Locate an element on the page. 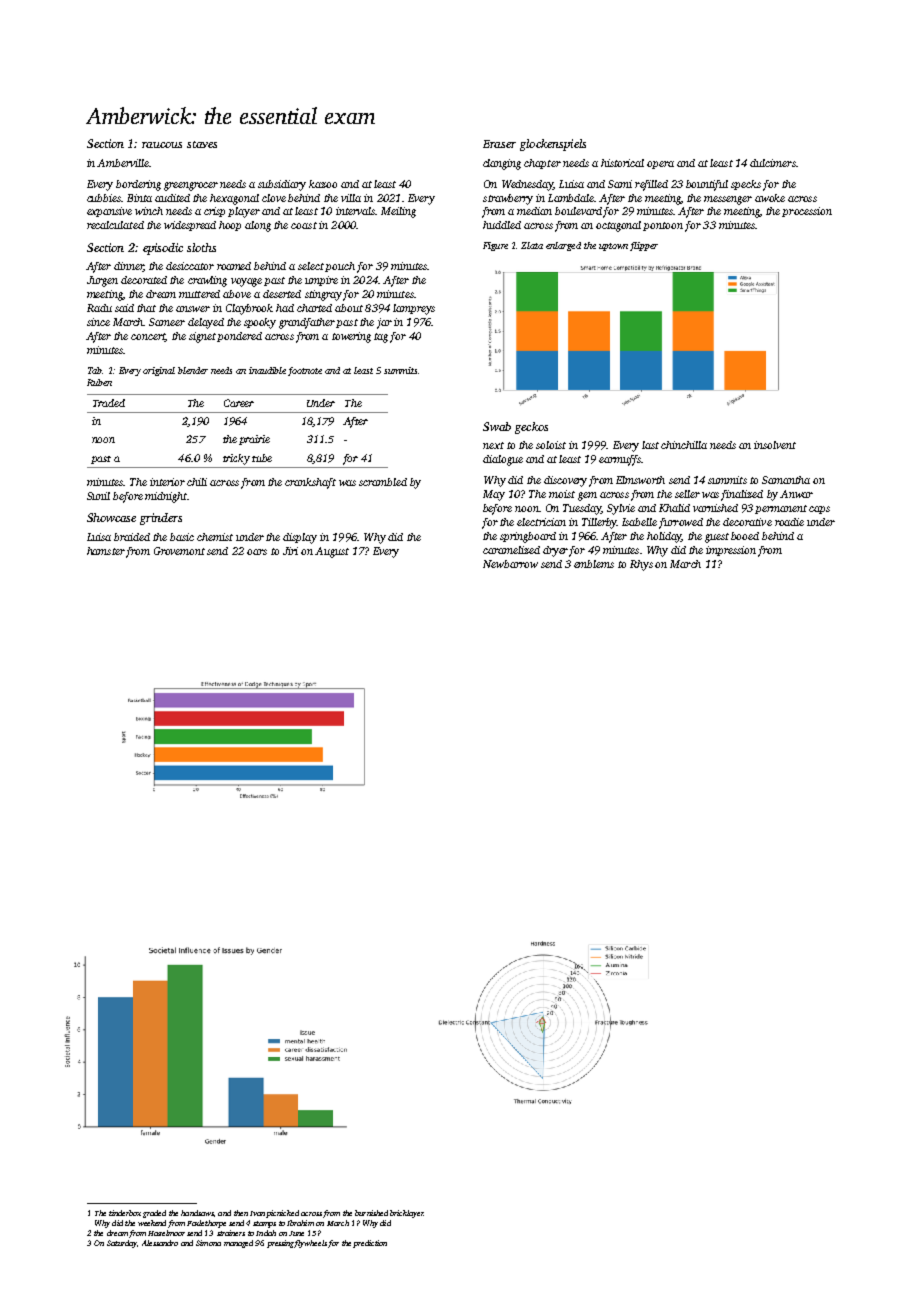  Rhys is located at coordinates (641, 565).
